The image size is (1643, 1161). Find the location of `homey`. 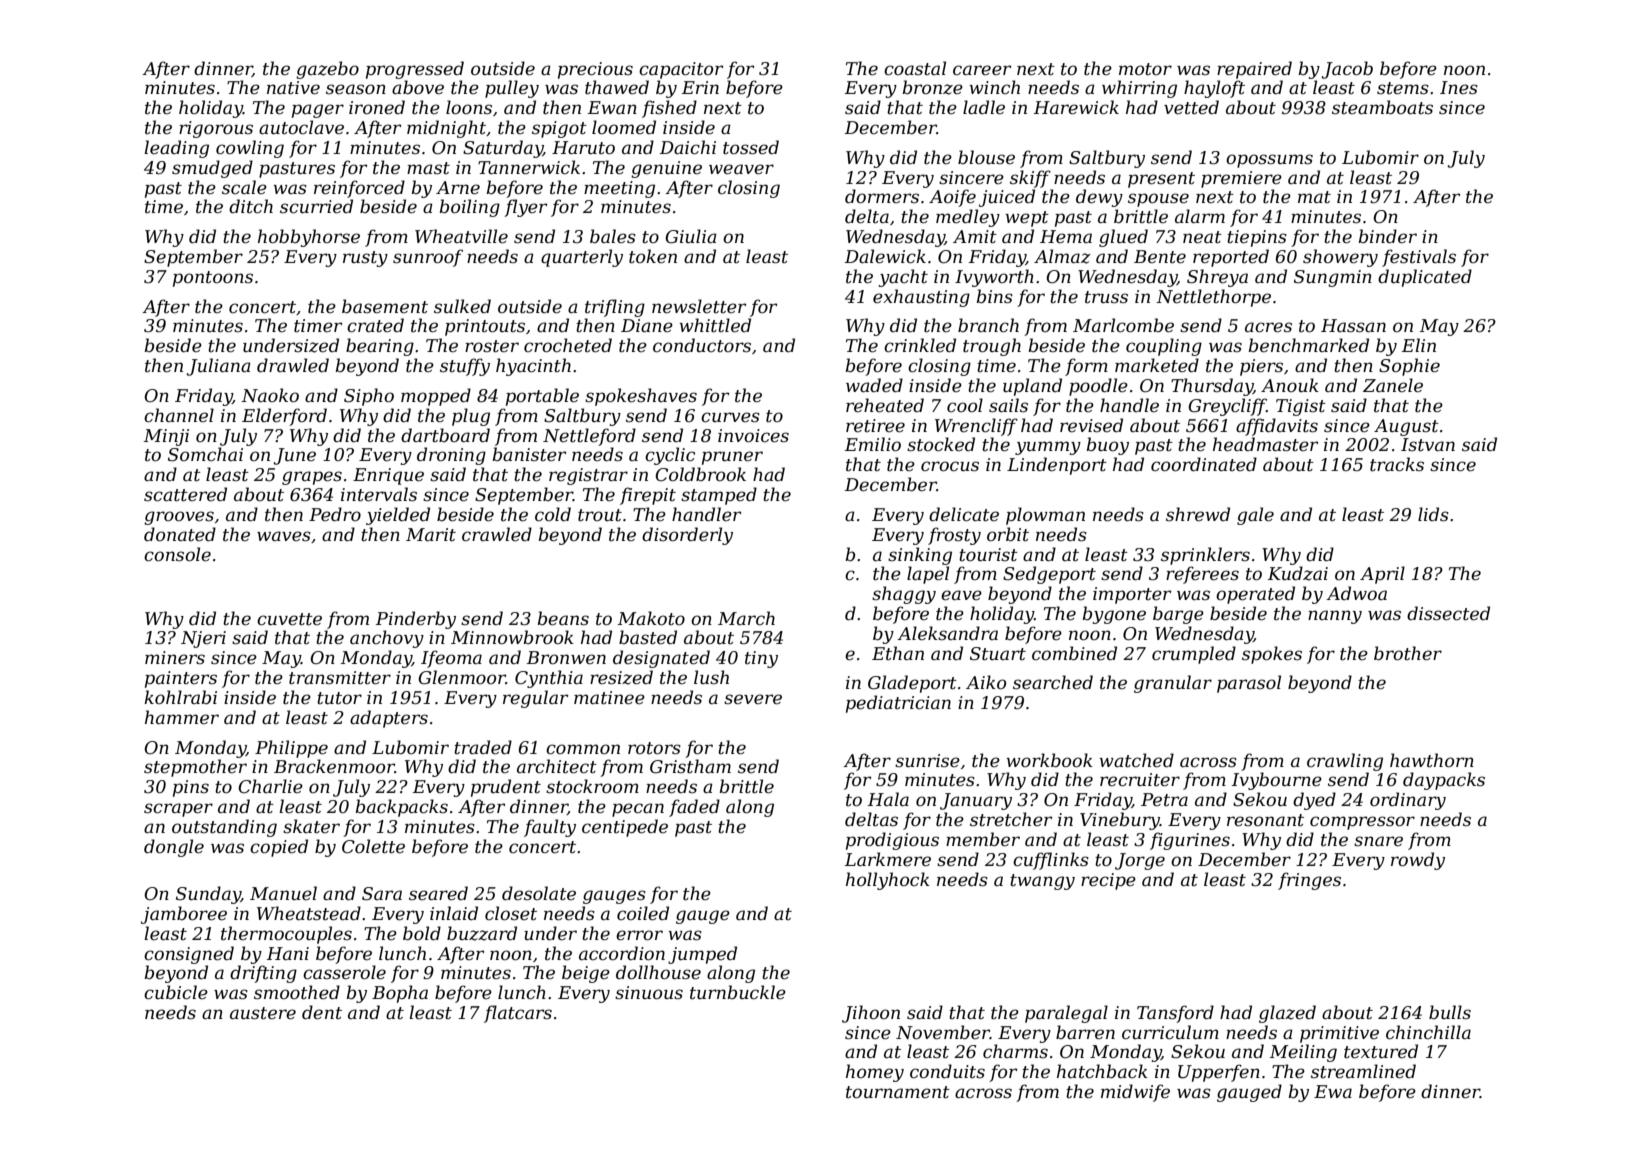

homey is located at coordinates (875, 1073).
